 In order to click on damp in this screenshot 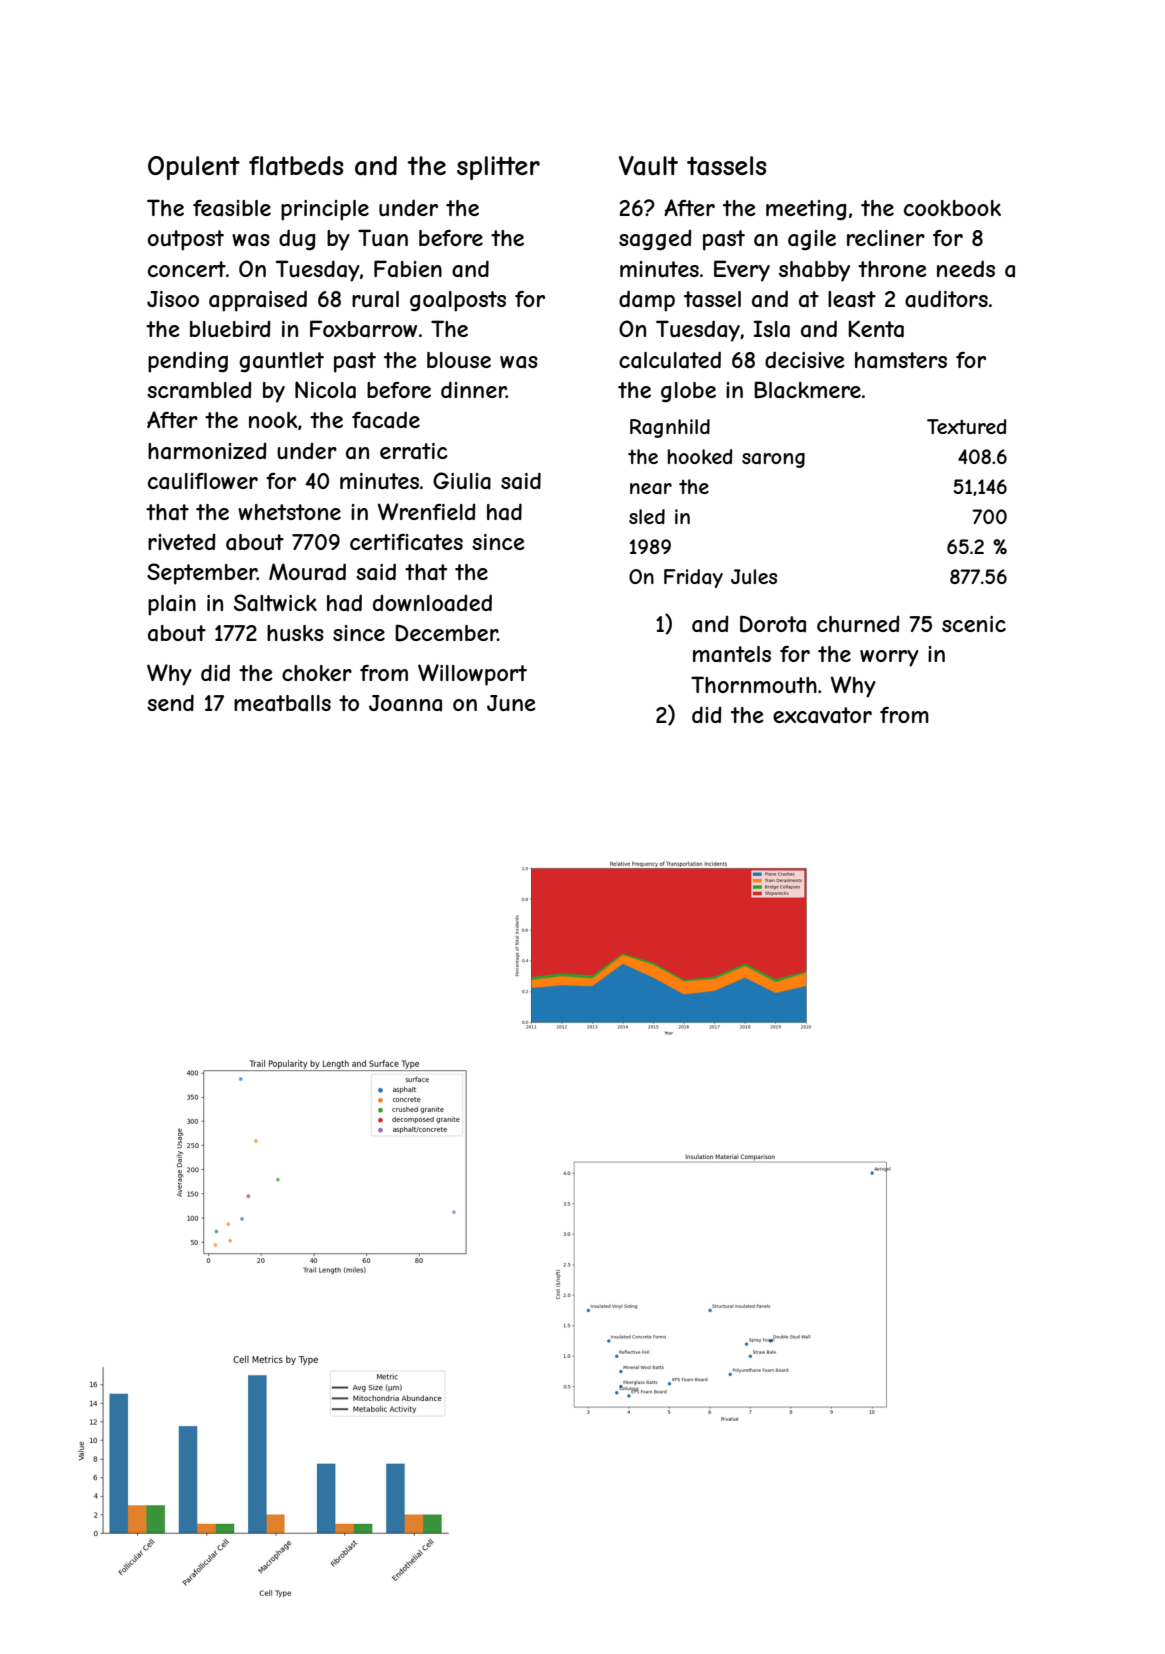, I will do `click(647, 301)`.
